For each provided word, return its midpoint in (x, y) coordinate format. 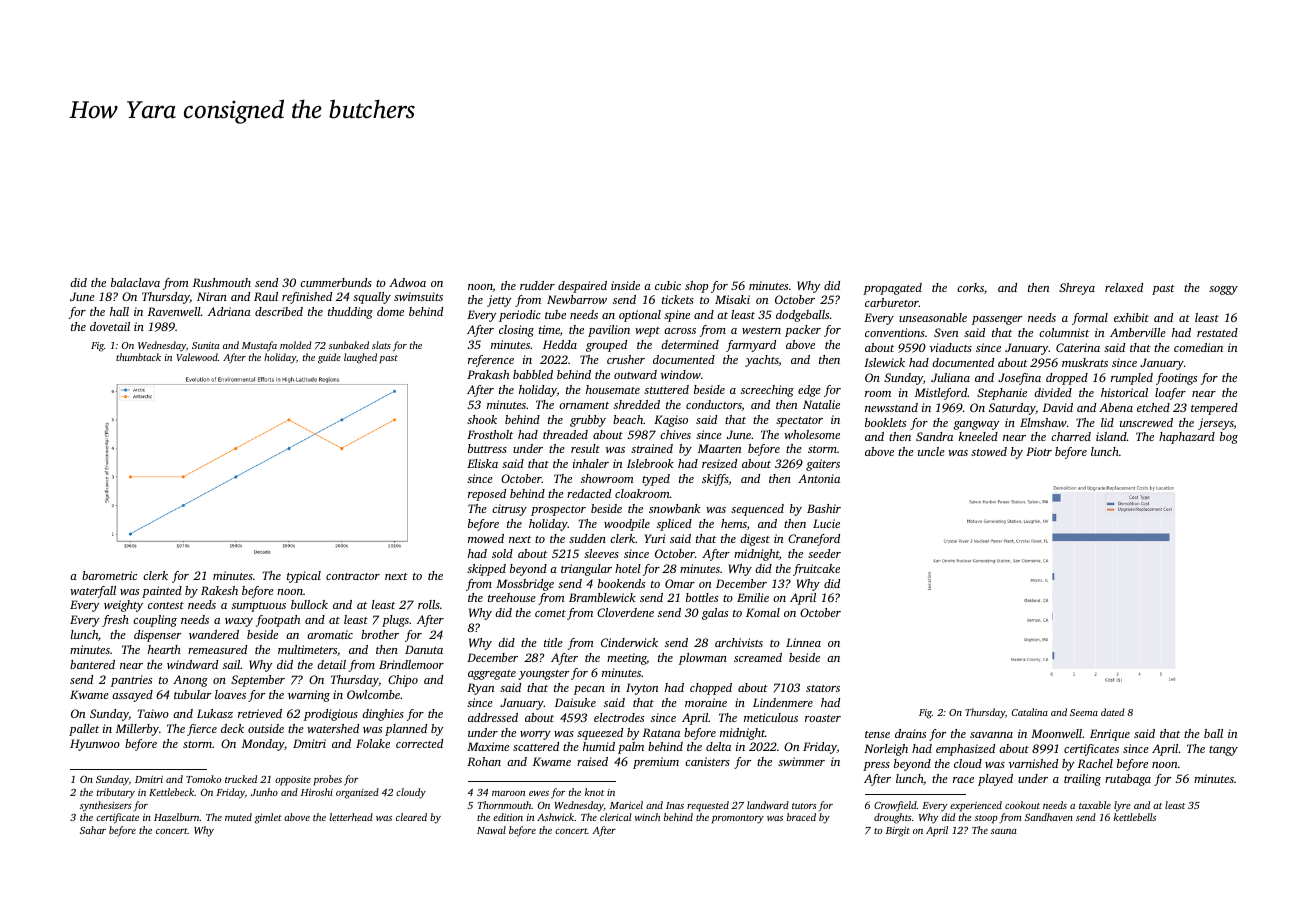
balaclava (135, 282)
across (680, 331)
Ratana (661, 732)
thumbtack (138, 357)
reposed (487, 495)
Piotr (1039, 451)
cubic (668, 285)
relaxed (1124, 287)
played (995, 780)
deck (232, 728)
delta (718, 746)
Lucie (826, 523)
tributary (116, 793)
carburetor (892, 302)
